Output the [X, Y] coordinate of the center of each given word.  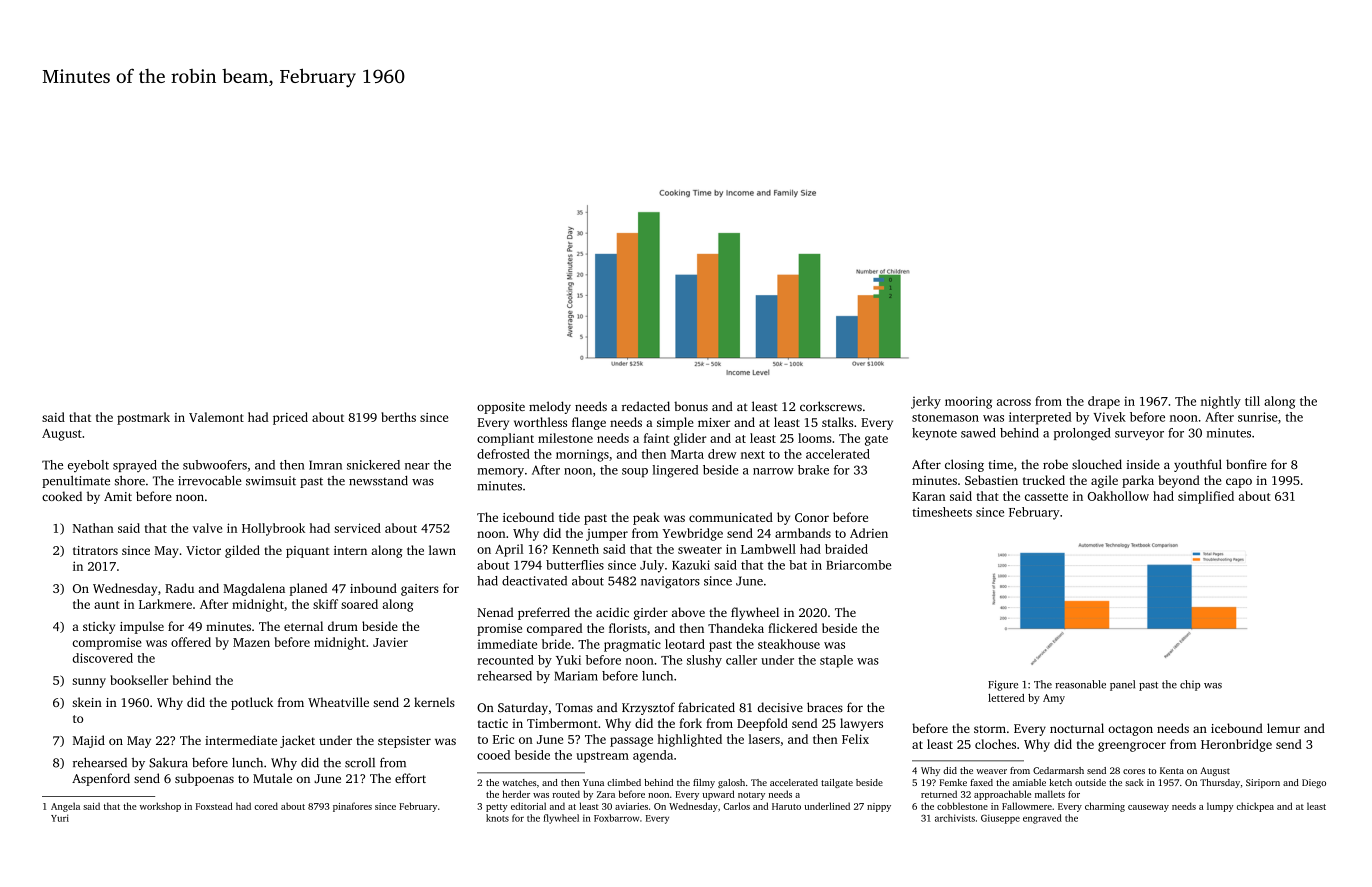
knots [497, 818]
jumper [607, 535]
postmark [143, 418]
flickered [792, 628]
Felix [855, 739]
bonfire [1246, 464]
